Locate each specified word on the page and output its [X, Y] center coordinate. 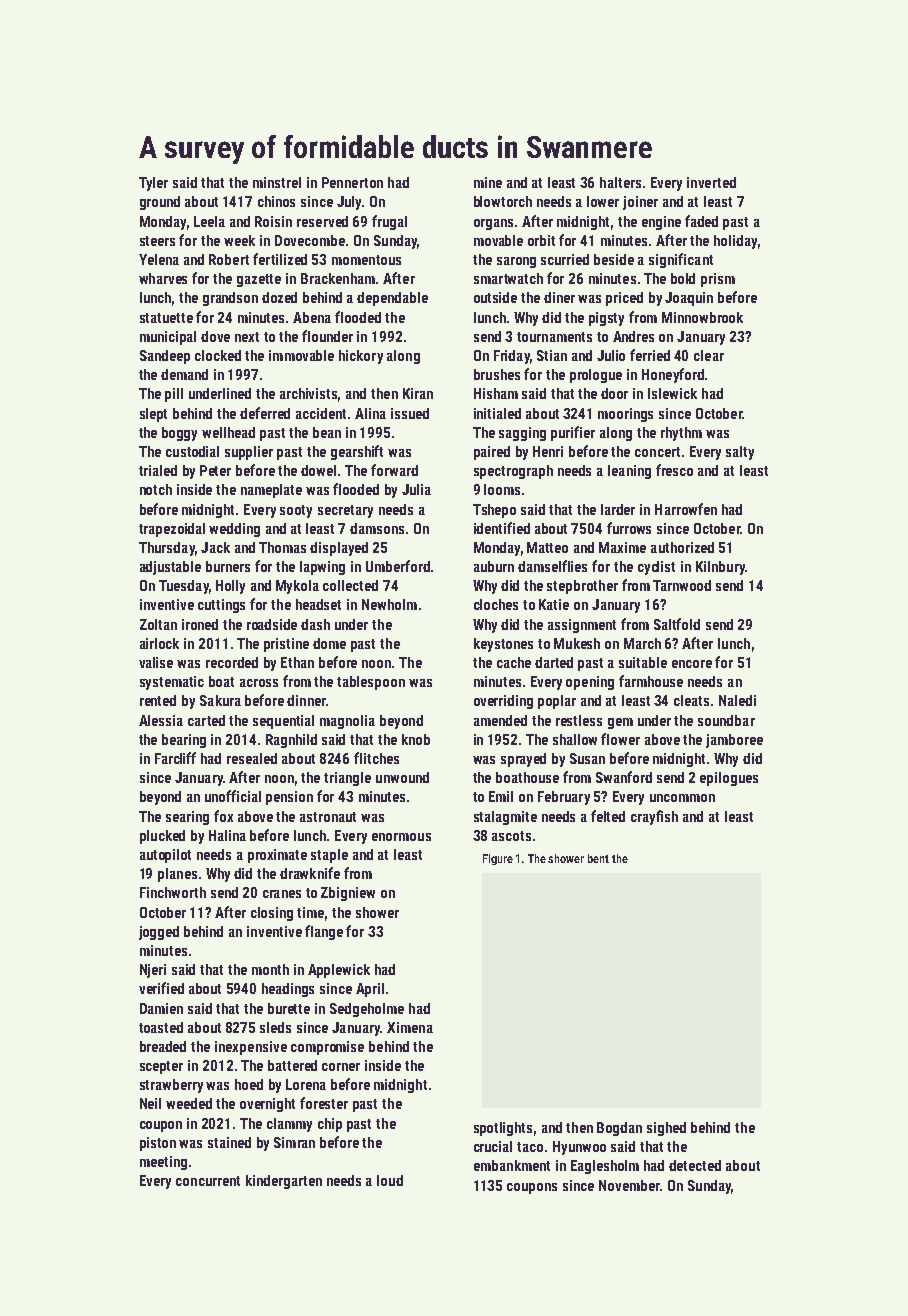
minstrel [277, 182]
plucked [162, 837]
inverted [711, 182]
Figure [498, 859]
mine [488, 182]
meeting [163, 1163]
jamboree [734, 741]
